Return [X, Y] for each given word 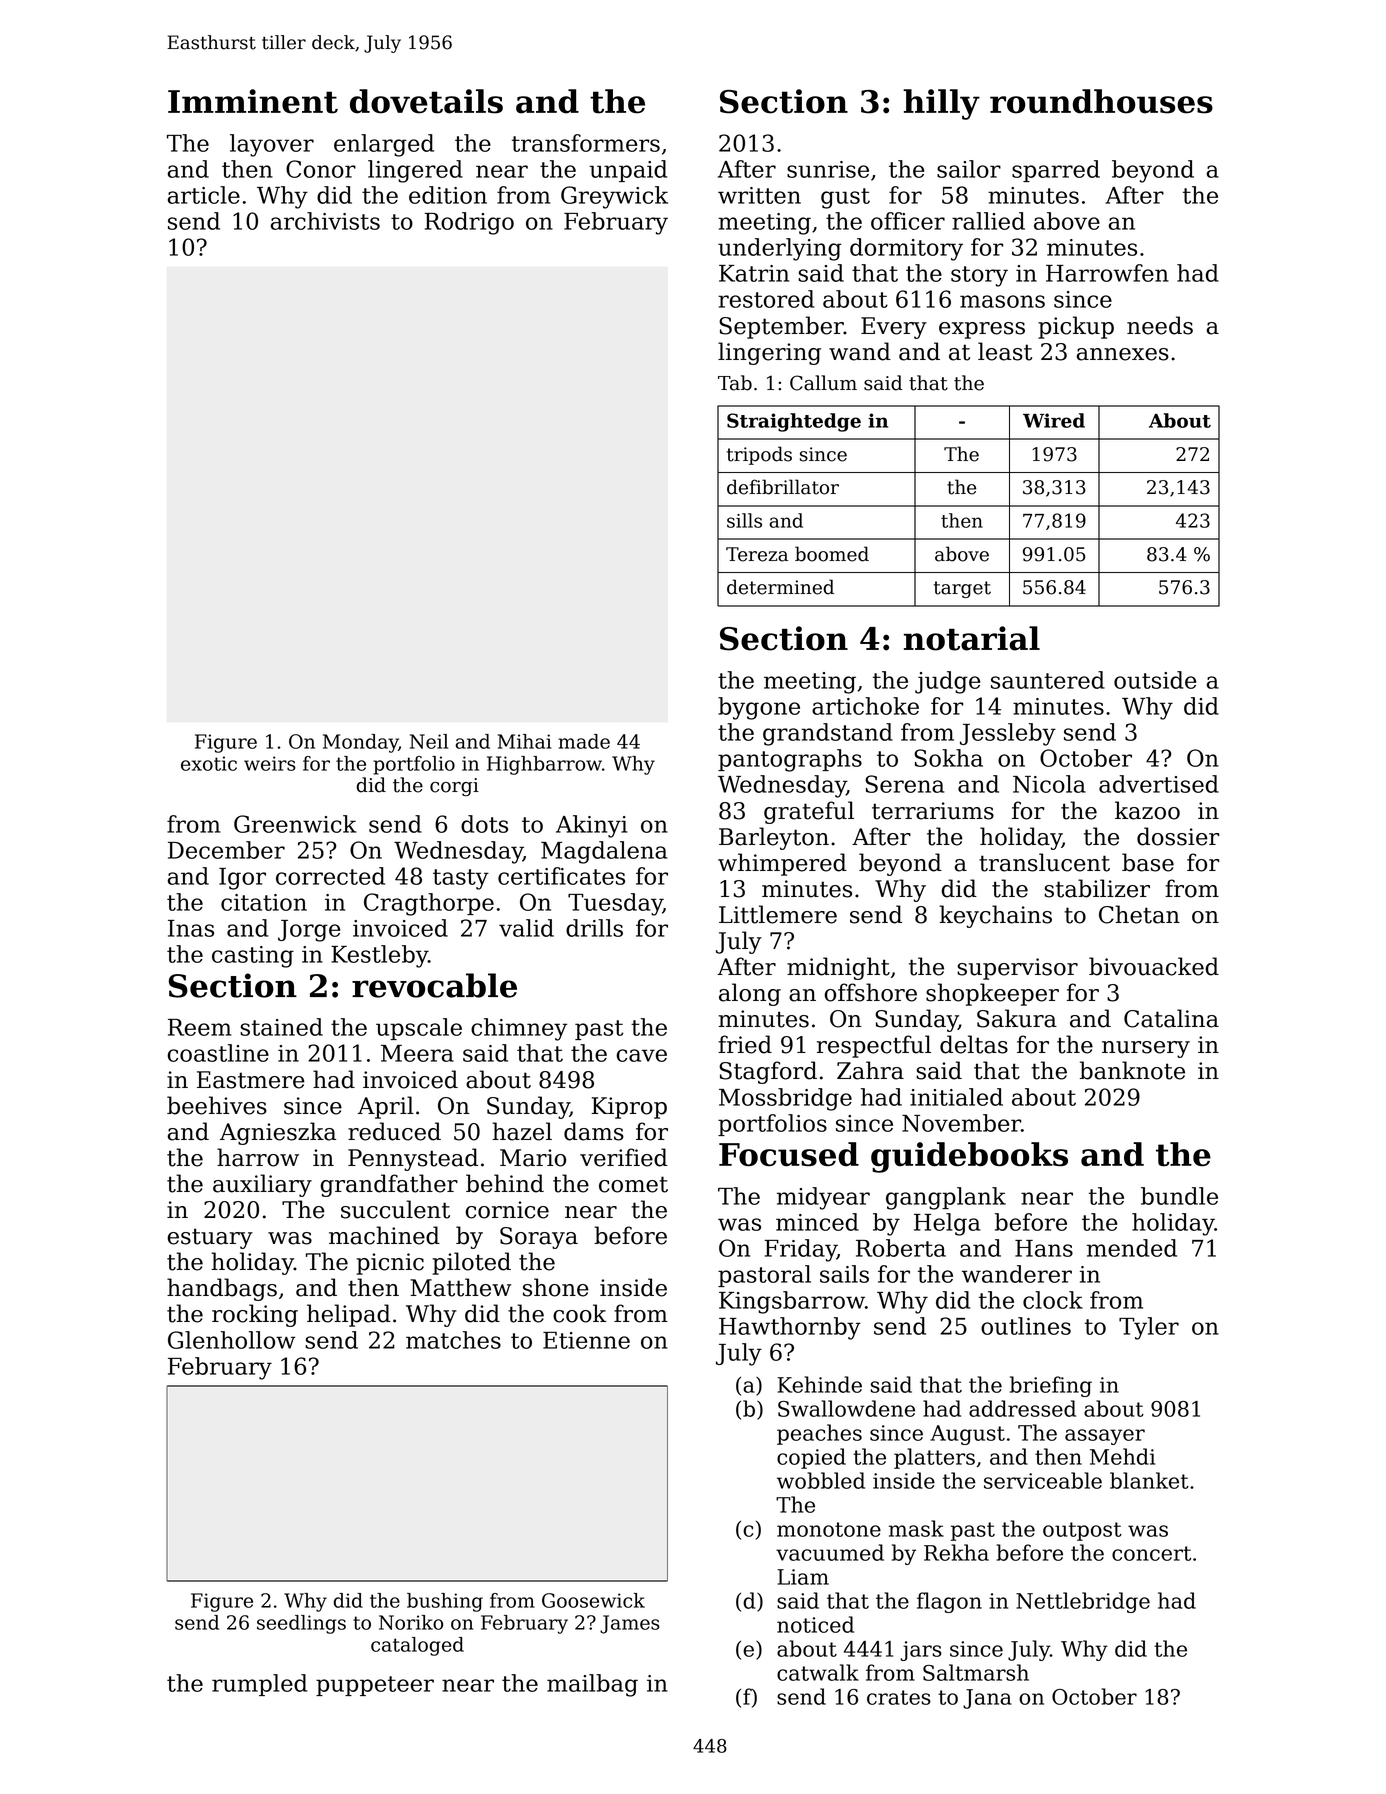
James [630, 1624]
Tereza [757, 554]
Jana [987, 1699]
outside [1155, 680]
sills [744, 520]
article [204, 195]
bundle [1179, 1196]
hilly [941, 104]
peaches [819, 1434]
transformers [586, 143]
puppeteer [375, 1686]
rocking [255, 1315]
